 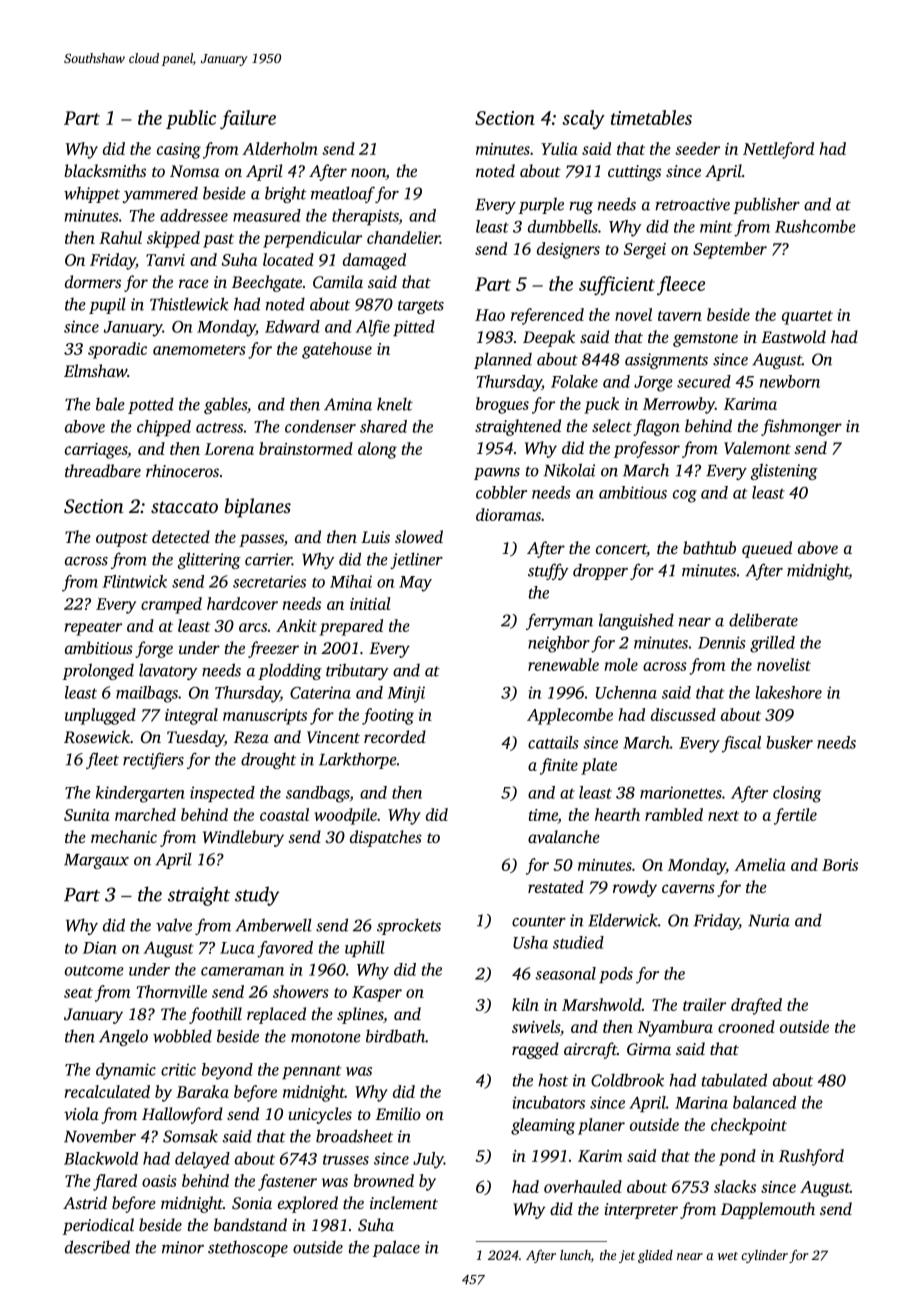 I want to click on described, so click(x=97, y=1247).
